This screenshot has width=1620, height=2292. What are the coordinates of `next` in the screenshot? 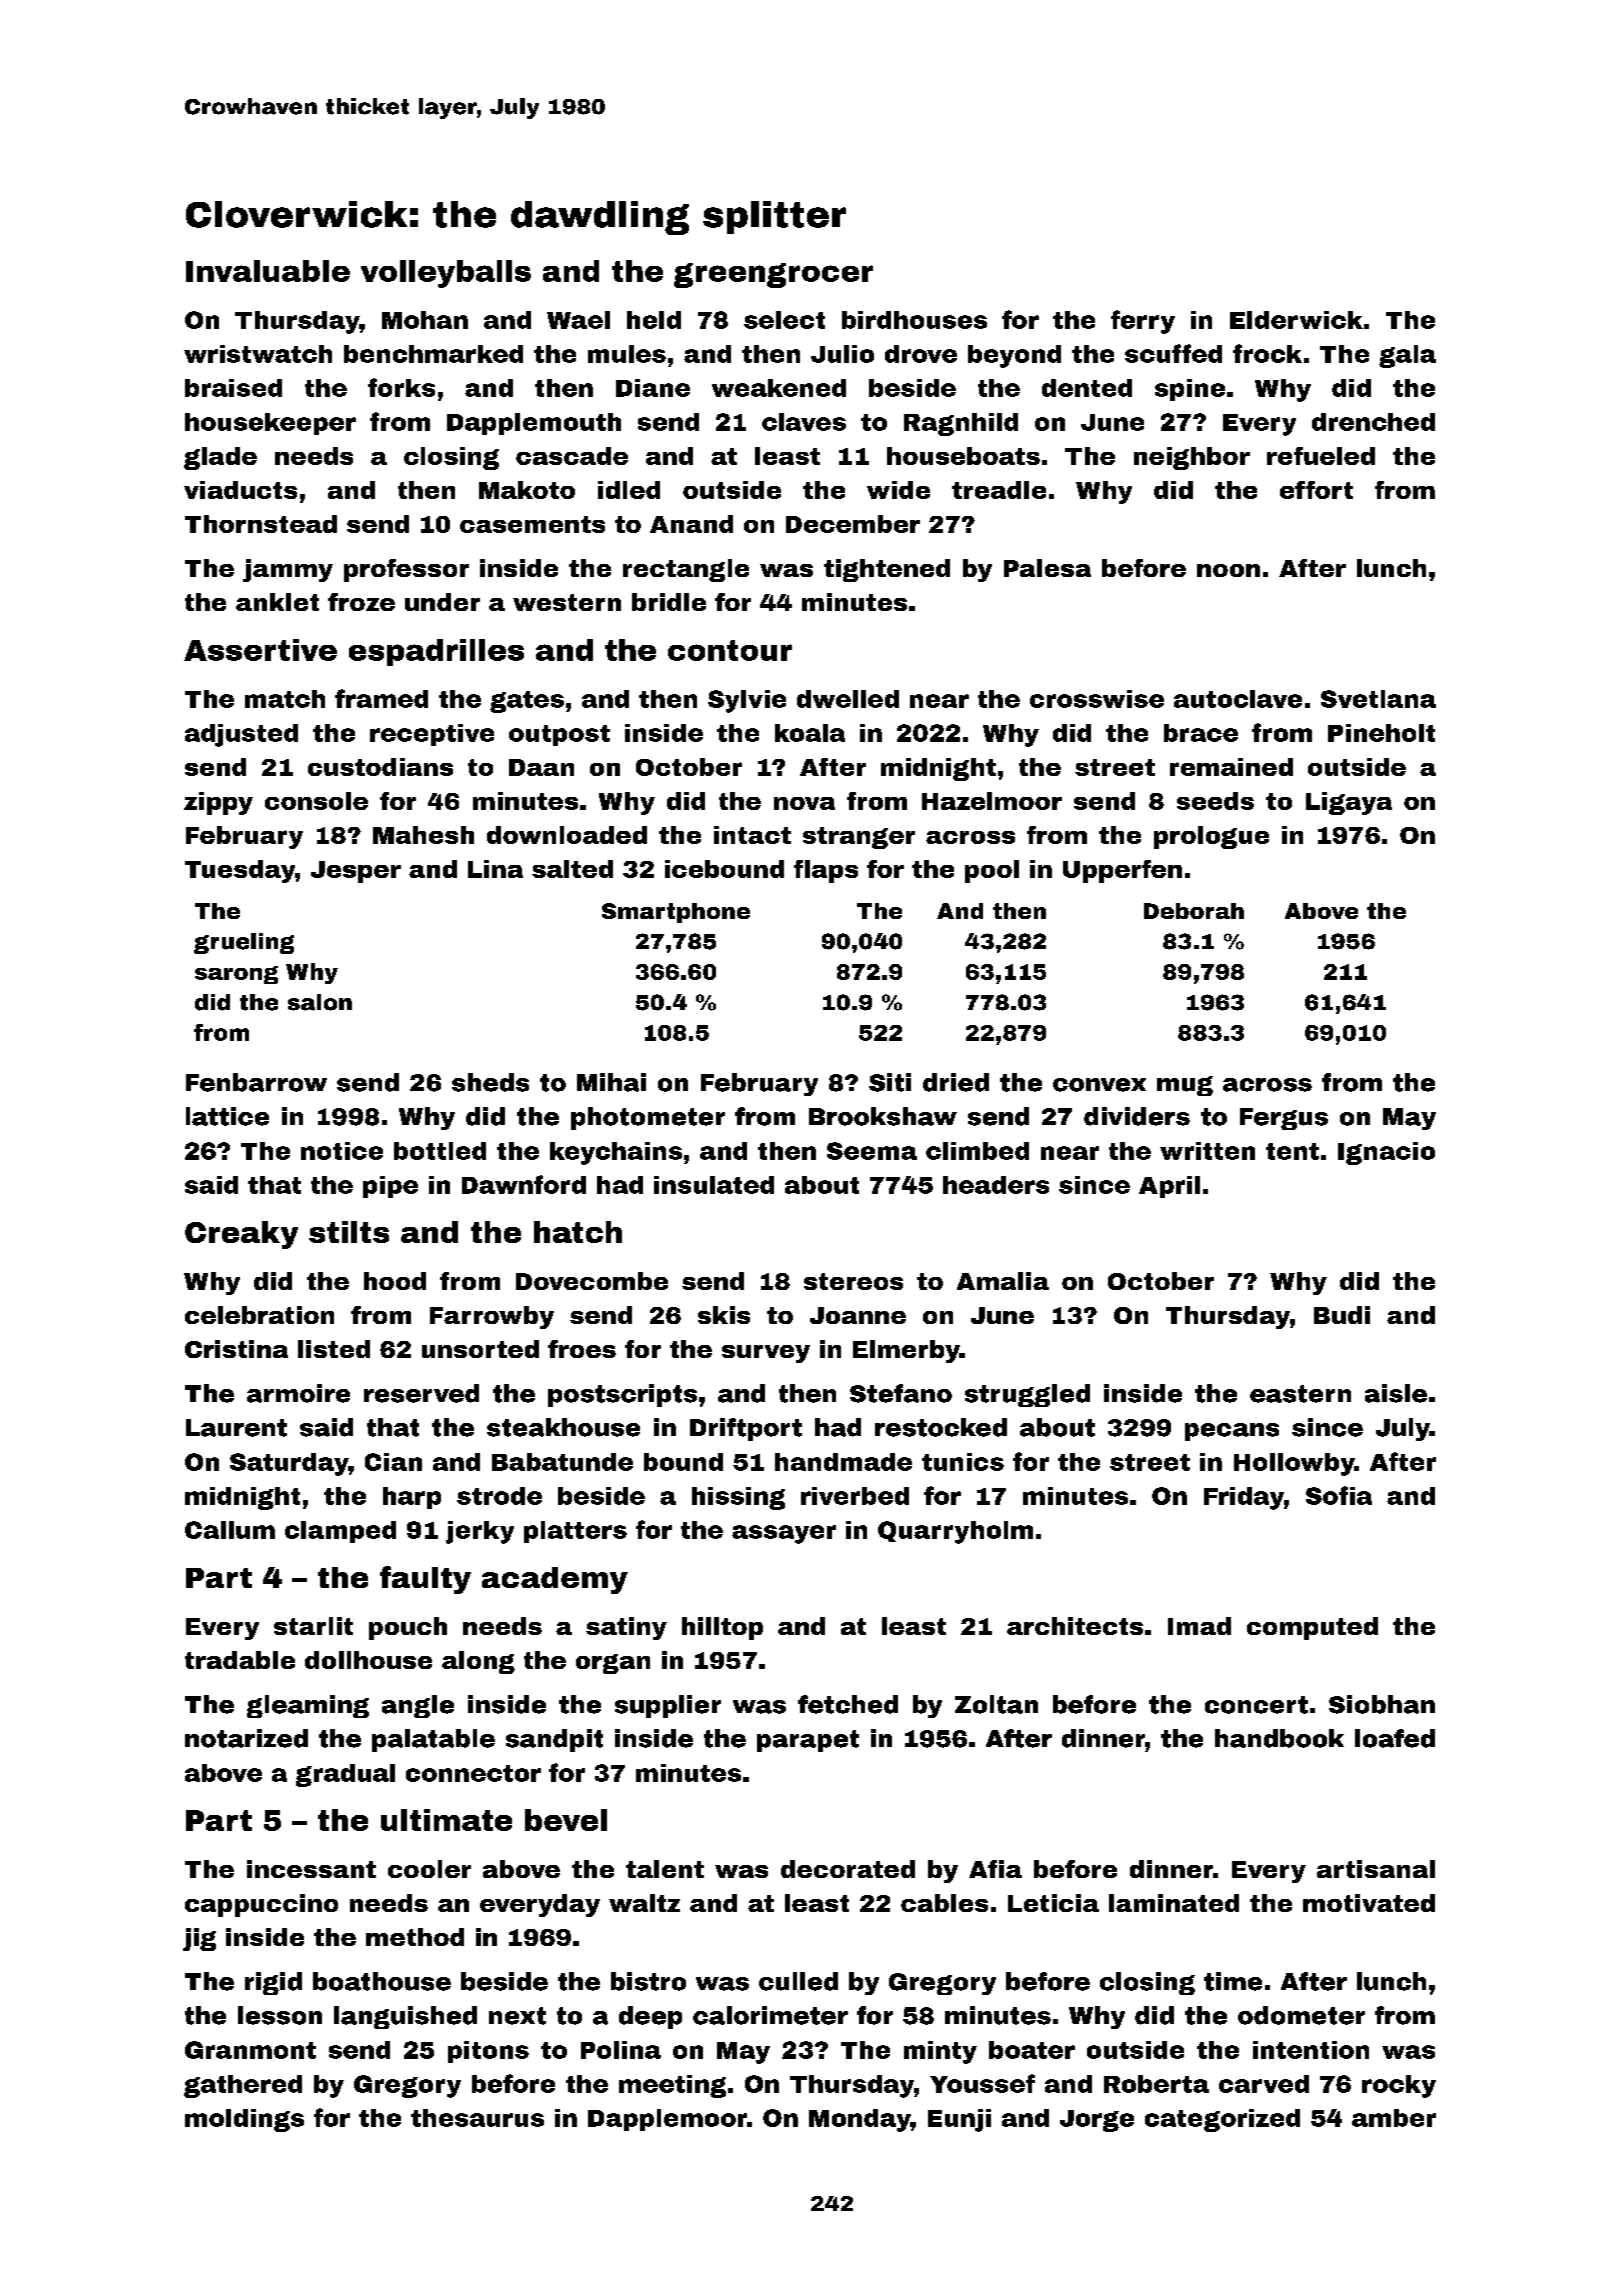 It's located at (517, 2016).
